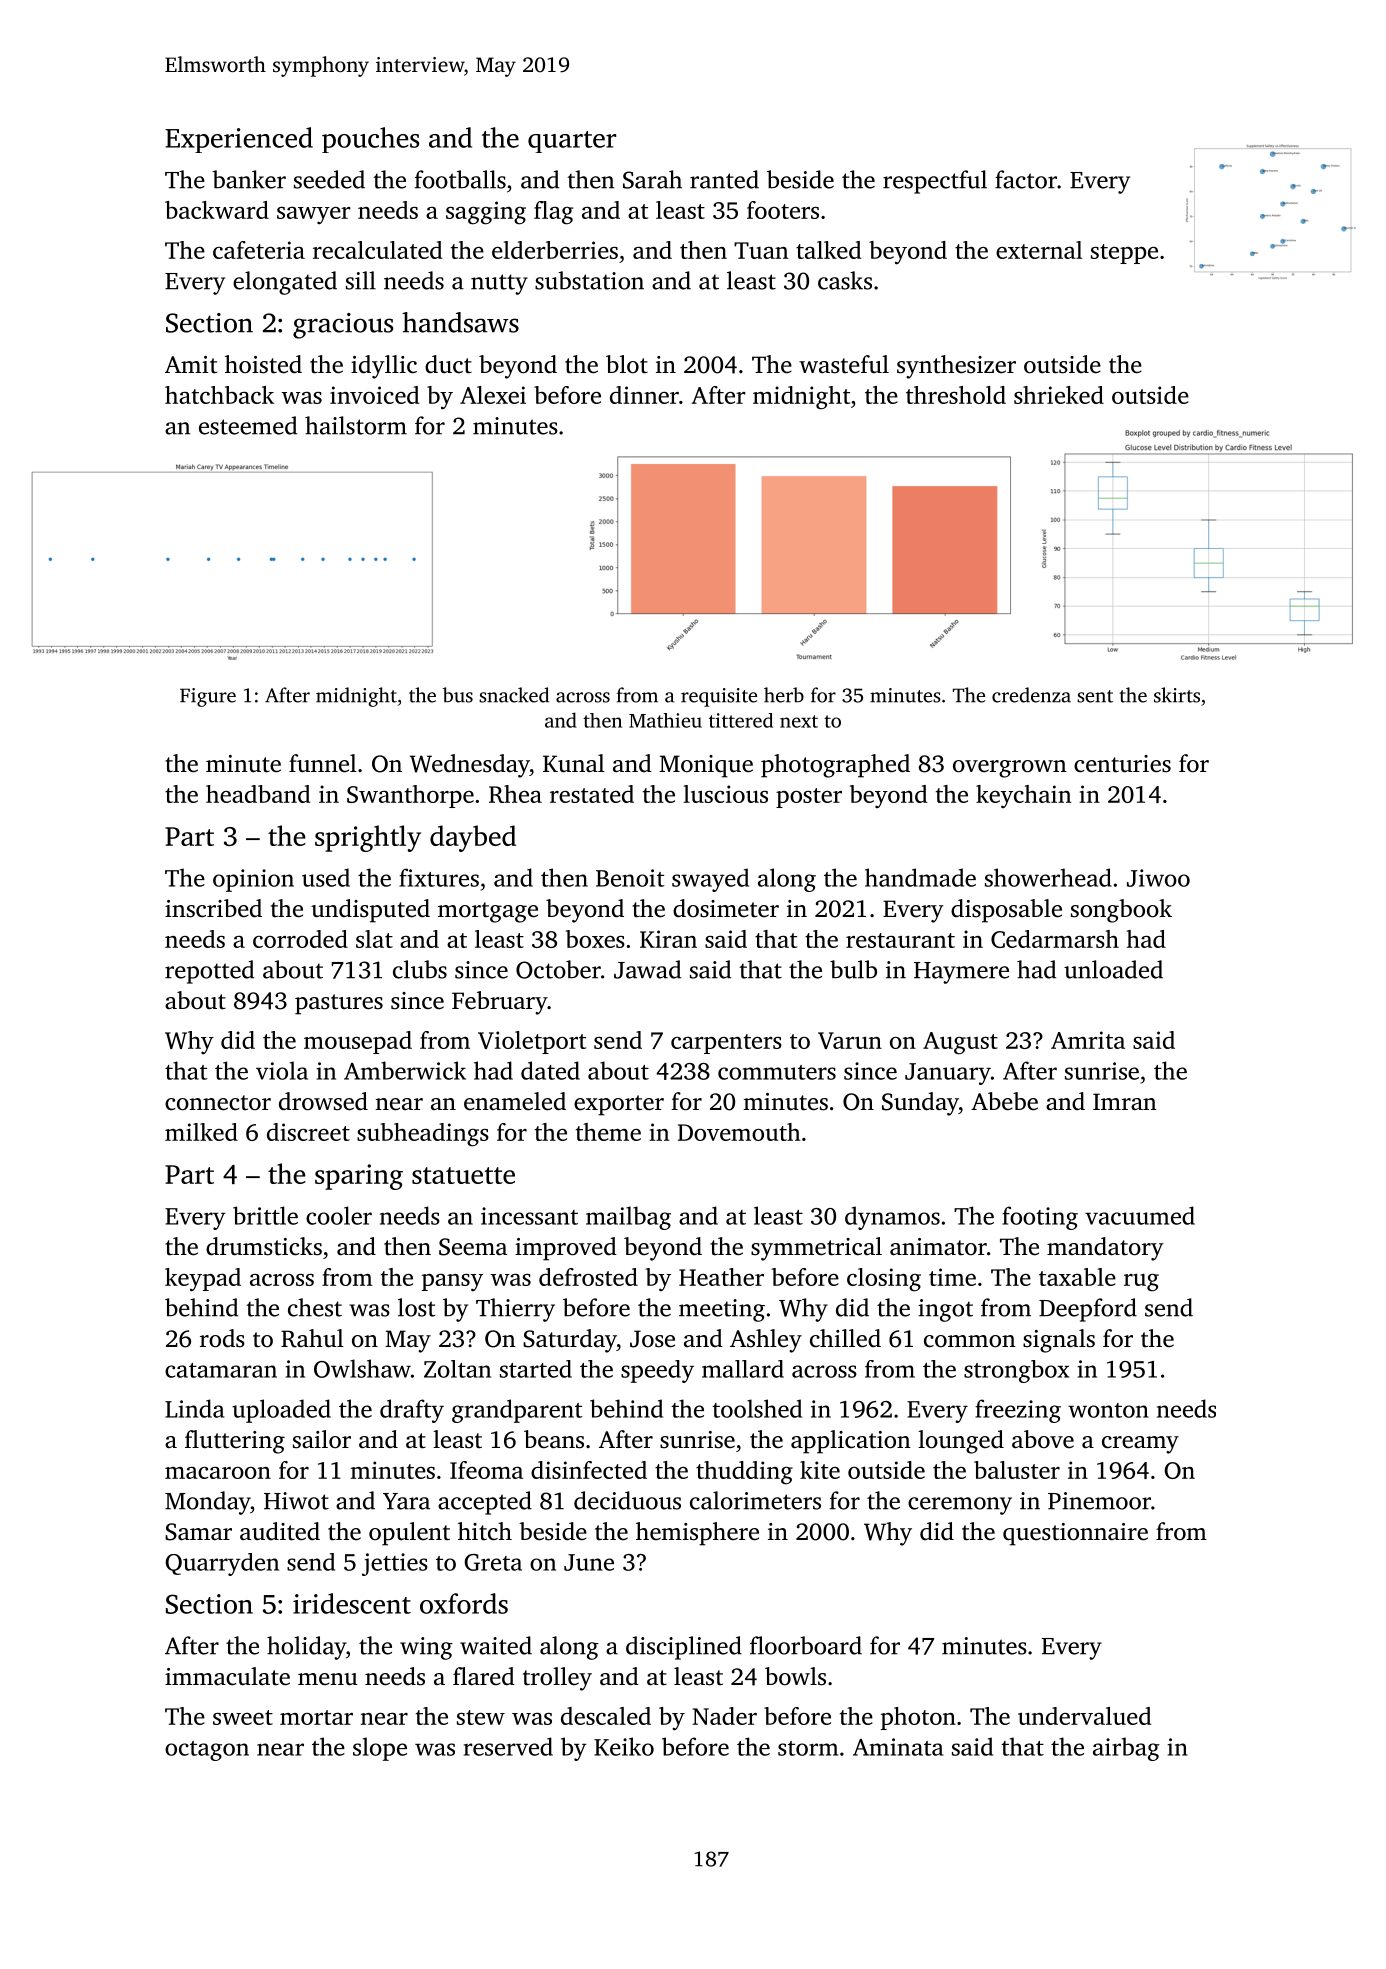 This document has height=1969, width=1386. I want to click on steppe, so click(1124, 254).
